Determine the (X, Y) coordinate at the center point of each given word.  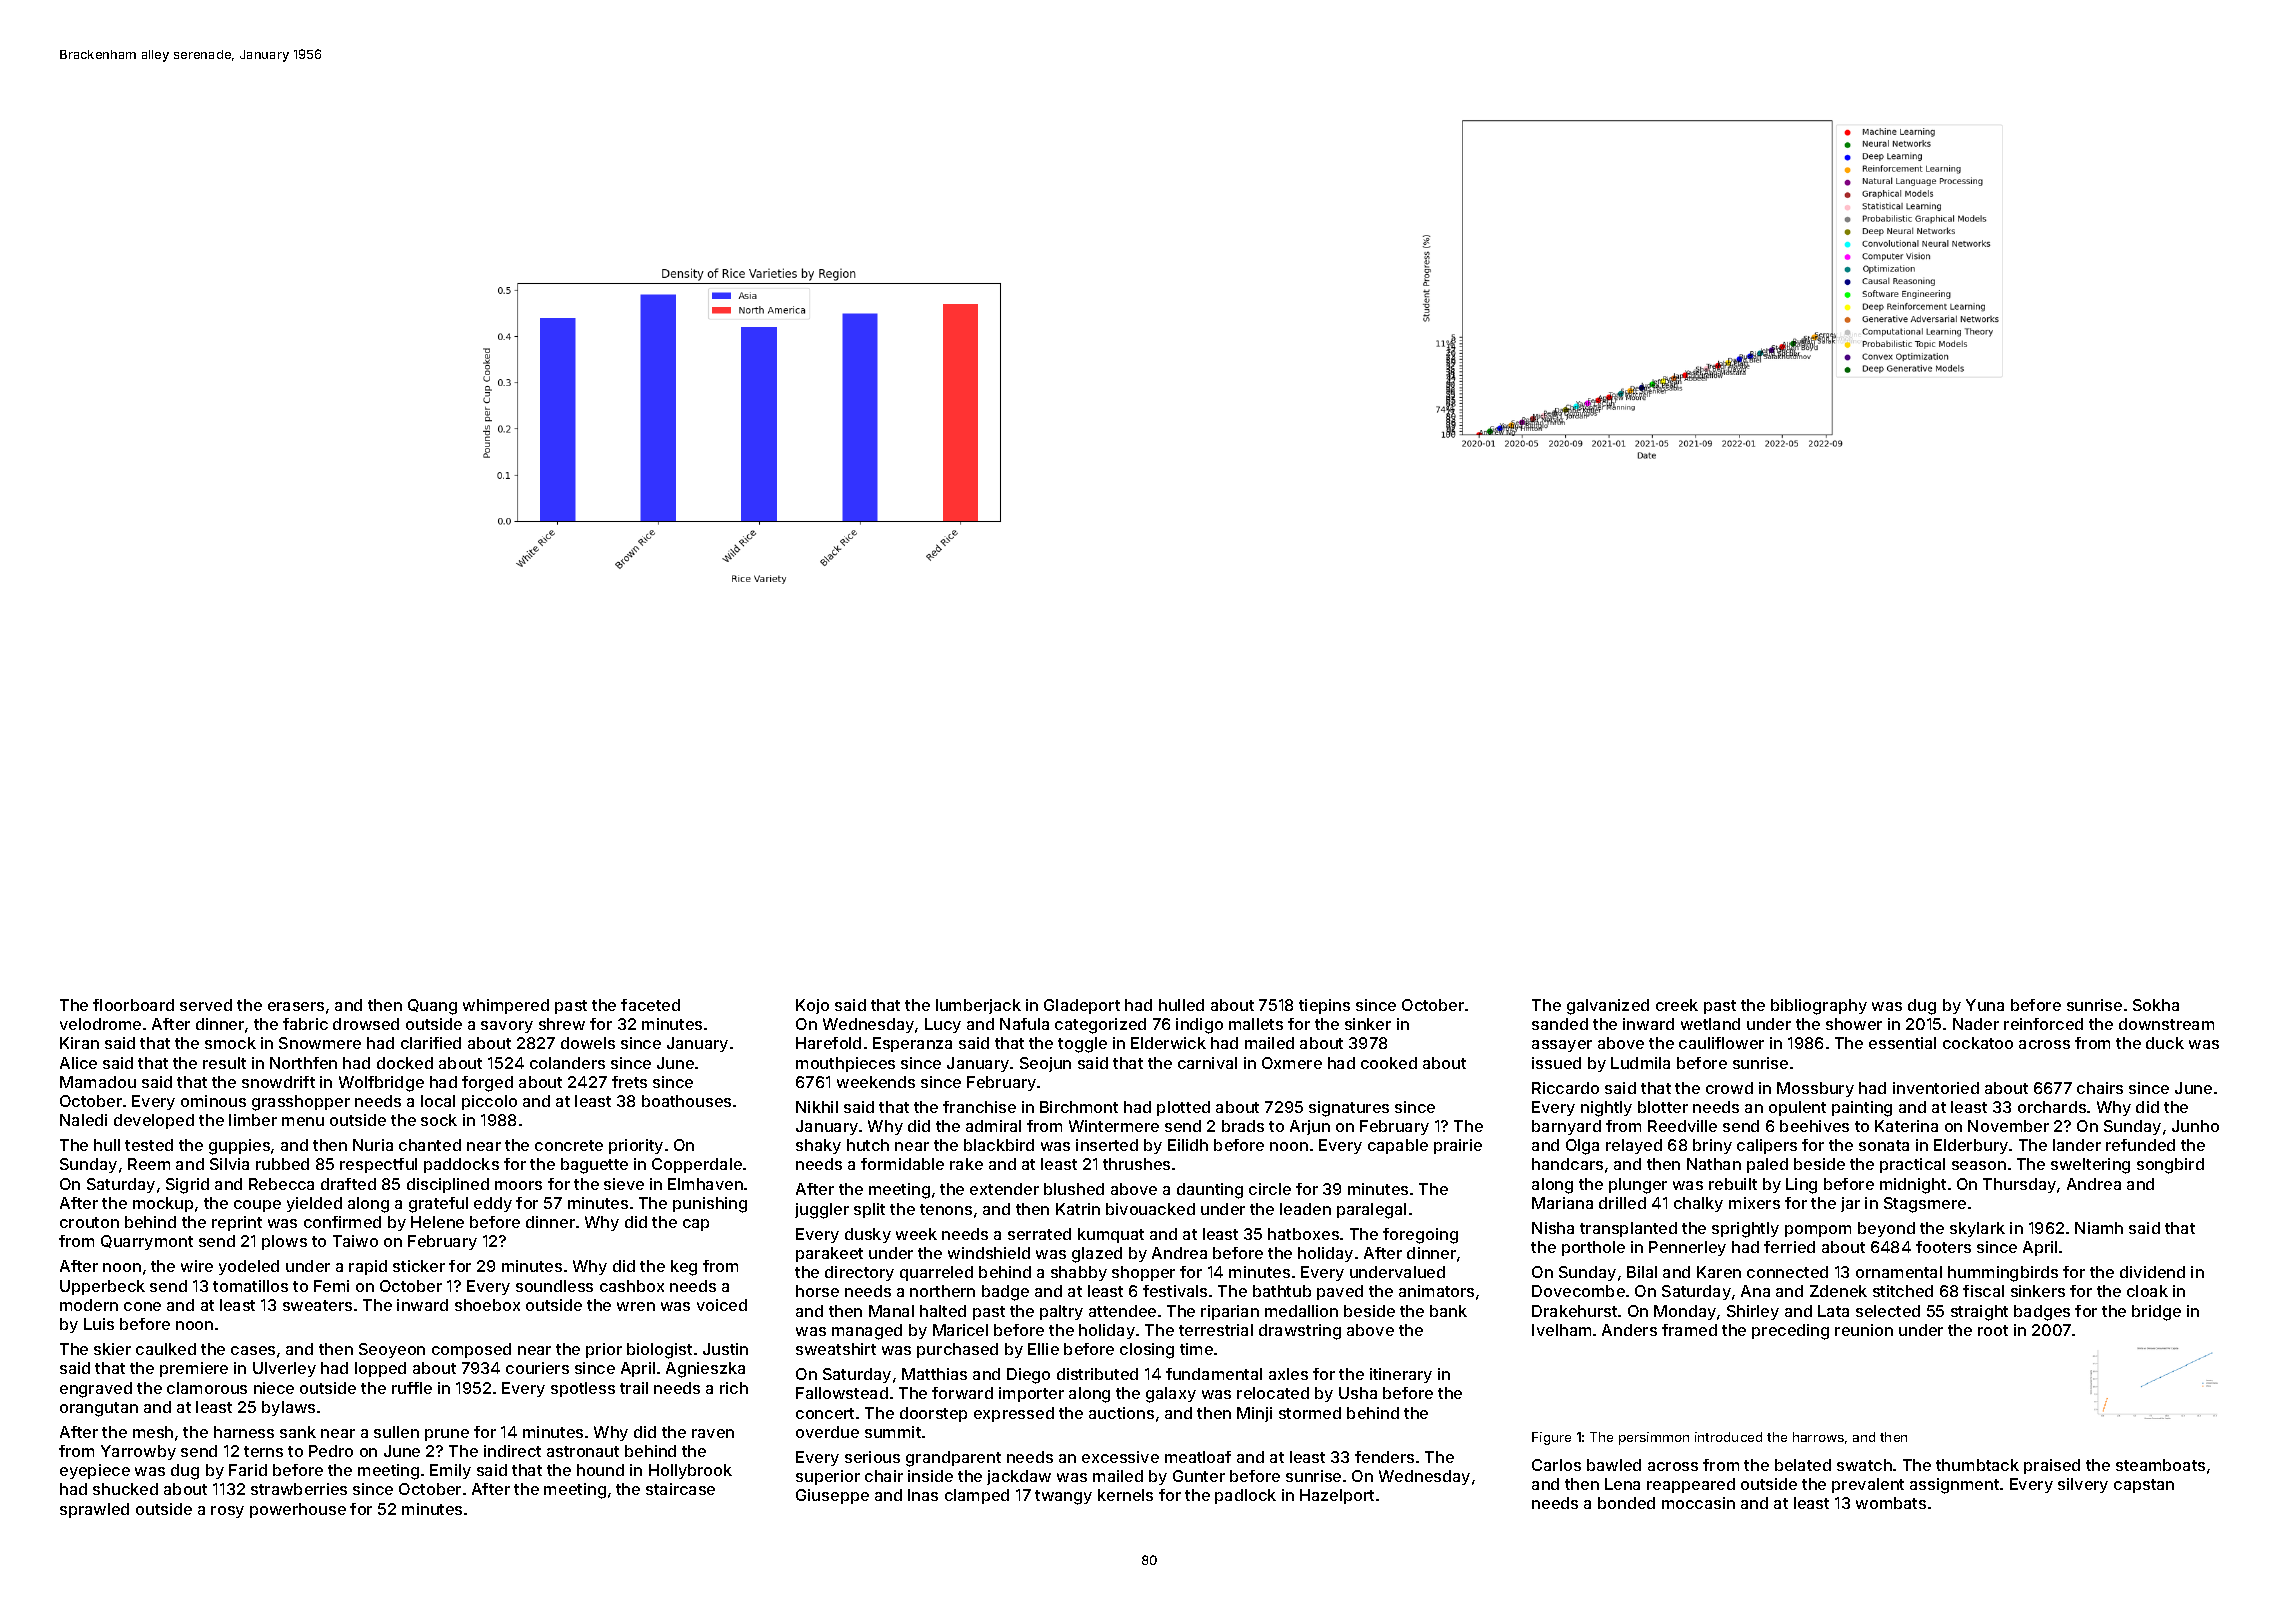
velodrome (100, 1024)
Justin (725, 1349)
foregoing (1420, 1236)
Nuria (373, 1145)
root (1993, 1330)
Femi (331, 1286)
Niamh (2099, 1228)
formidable (902, 1164)
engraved (96, 1390)
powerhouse (298, 1510)
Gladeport (1082, 1006)
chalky (1698, 1204)
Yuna (1985, 1005)
